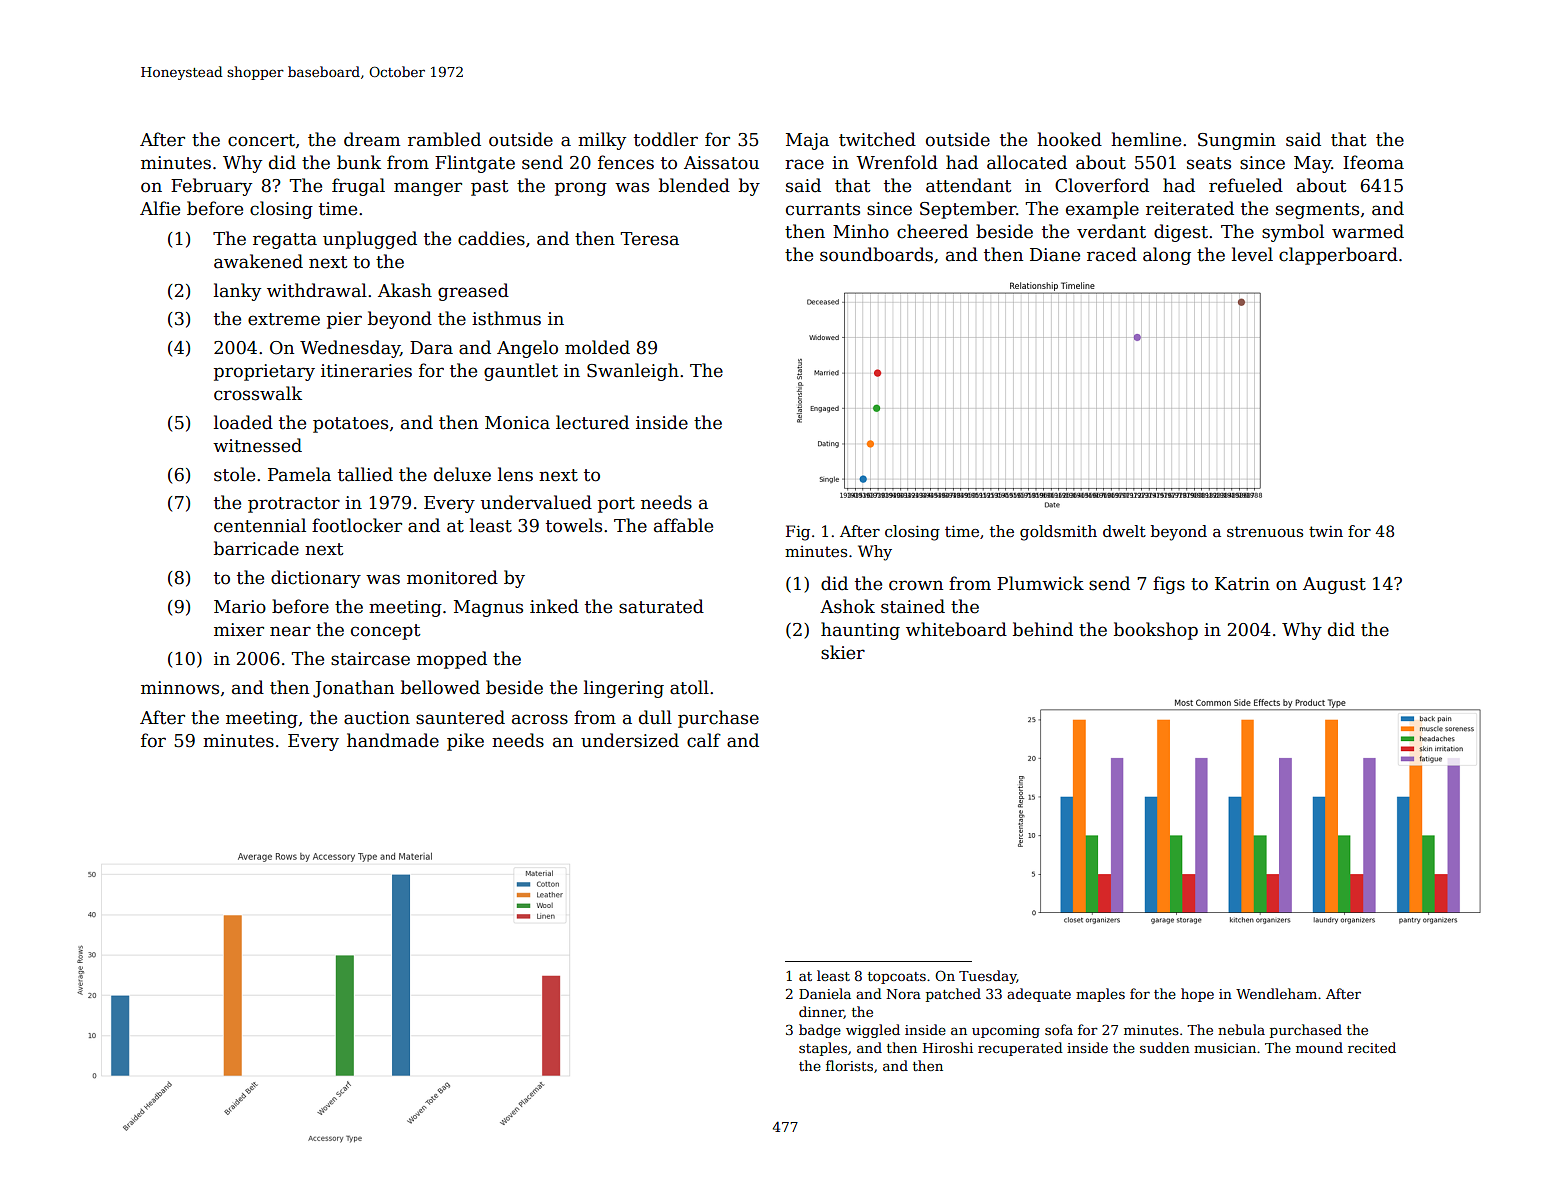 Image resolution: width=1545 pixels, height=1194 pixels. Describe the element at coordinates (393, 740) in the screenshot. I see `handmade` at that location.
